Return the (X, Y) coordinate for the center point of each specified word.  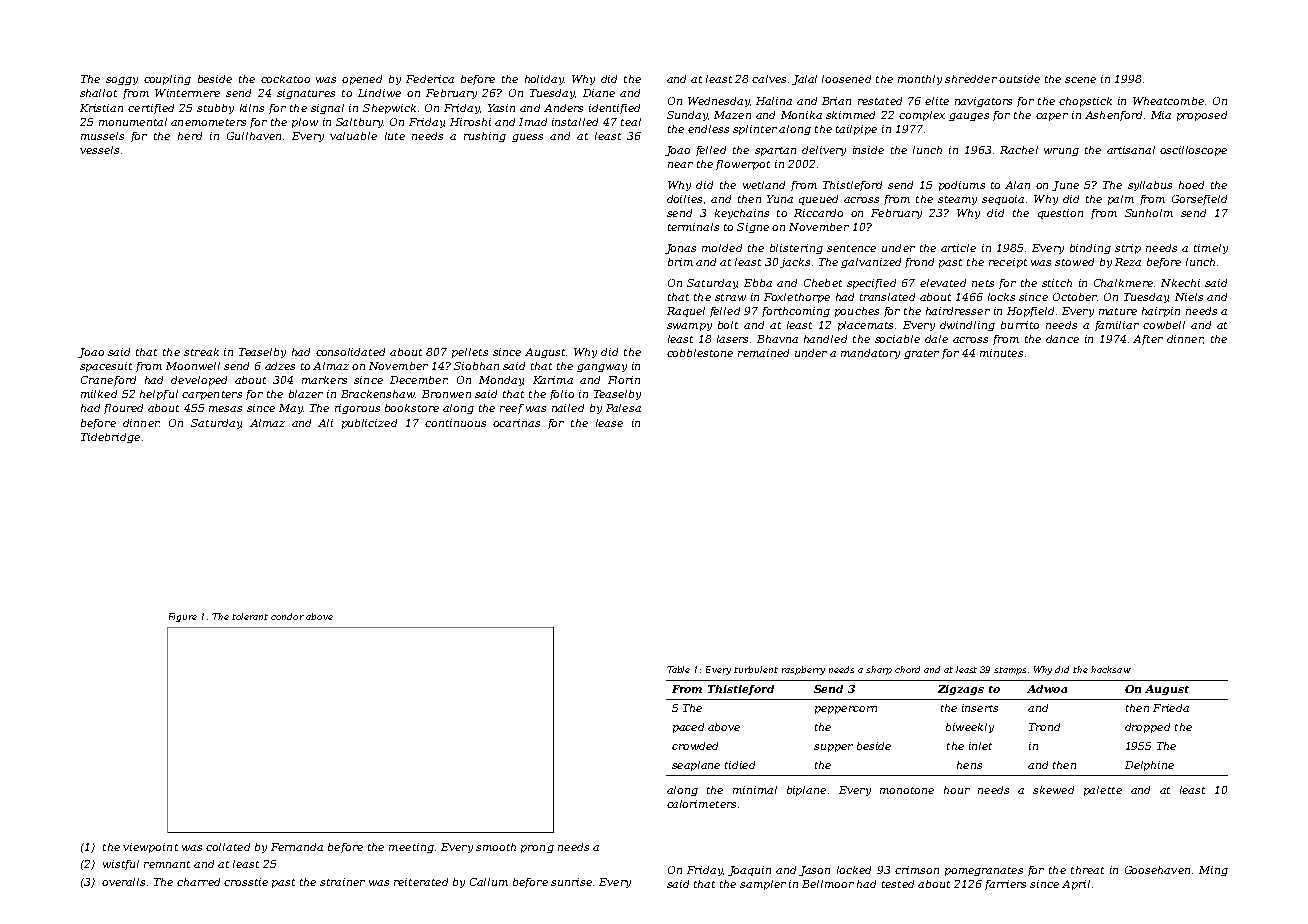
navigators (983, 102)
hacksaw (1111, 669)
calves (769, 79)
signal (327, 109)
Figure (183, 617)
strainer (342, 882)
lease (609, 423)
